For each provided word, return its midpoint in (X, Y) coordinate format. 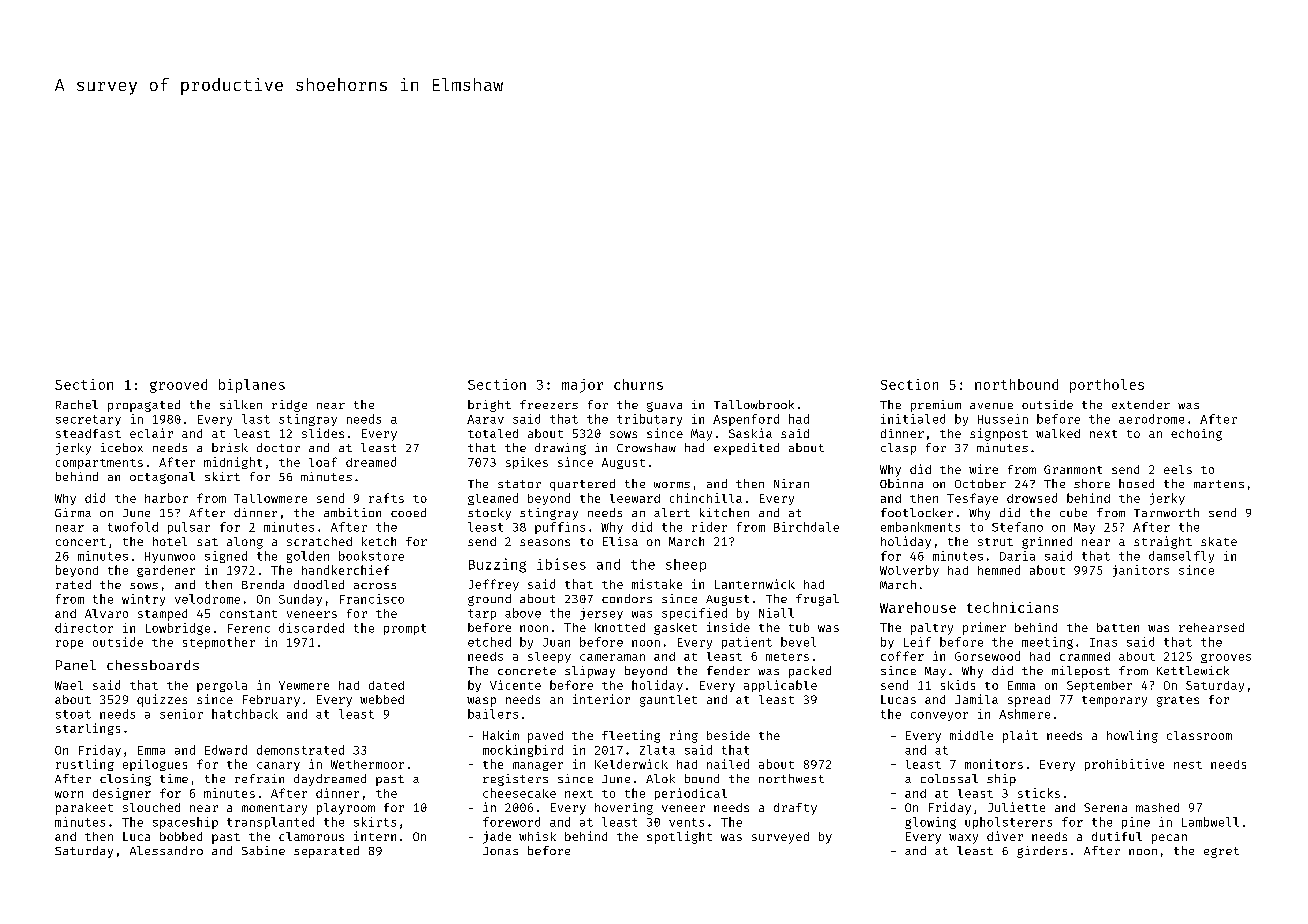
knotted (620, 627)
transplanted (270, 823)
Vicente (515, 685)
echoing (1196, 435)
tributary (649, 420)
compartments (99, 464)
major (582, 386)
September (1099, 686)
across (375, 586)
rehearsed (1211, 627)
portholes (1107, 386)
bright (489, 406)
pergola (222, 686)
